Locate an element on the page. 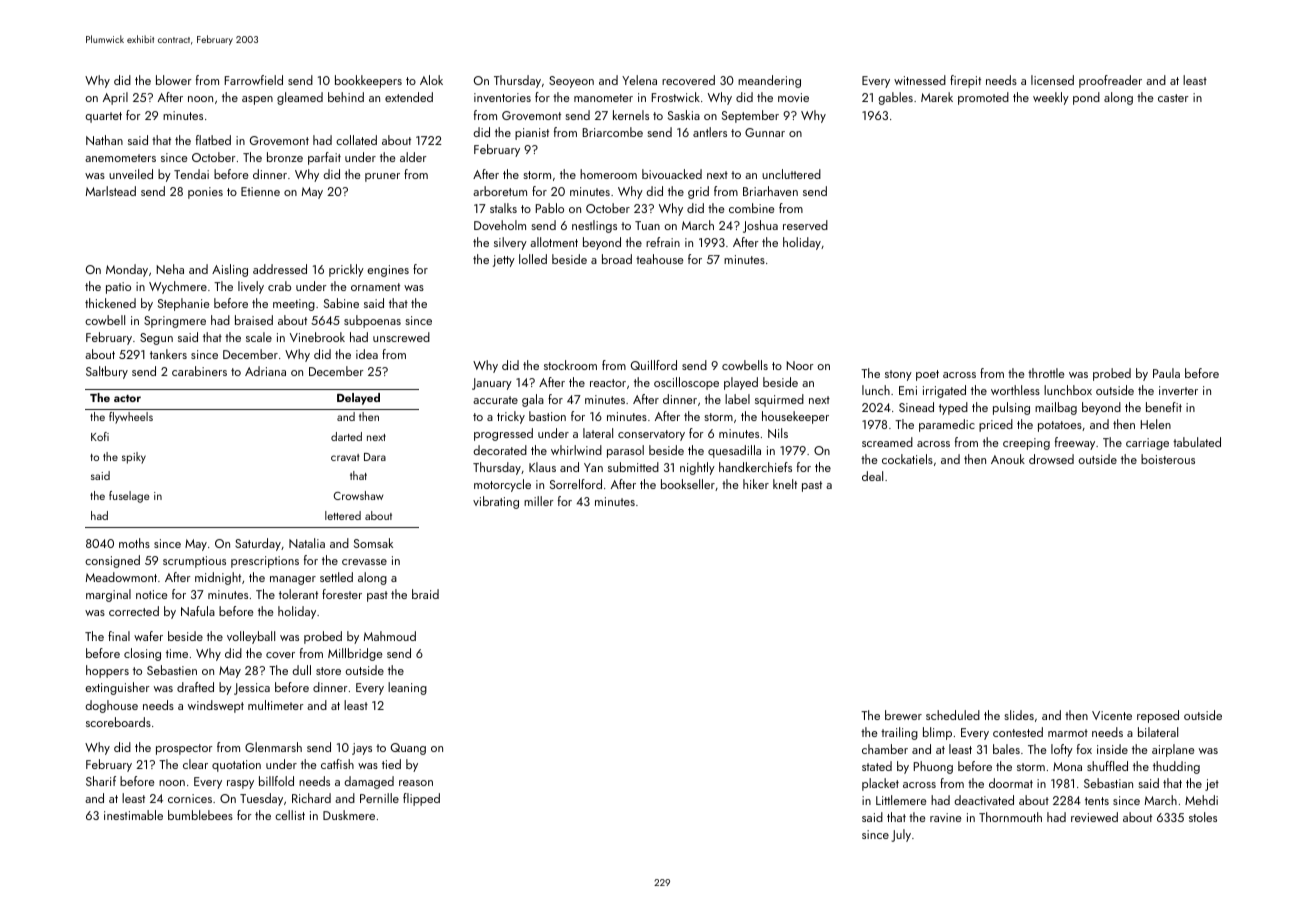 The width and height of the page is (1308, 924). braid is located at coordinates (425, 594).
